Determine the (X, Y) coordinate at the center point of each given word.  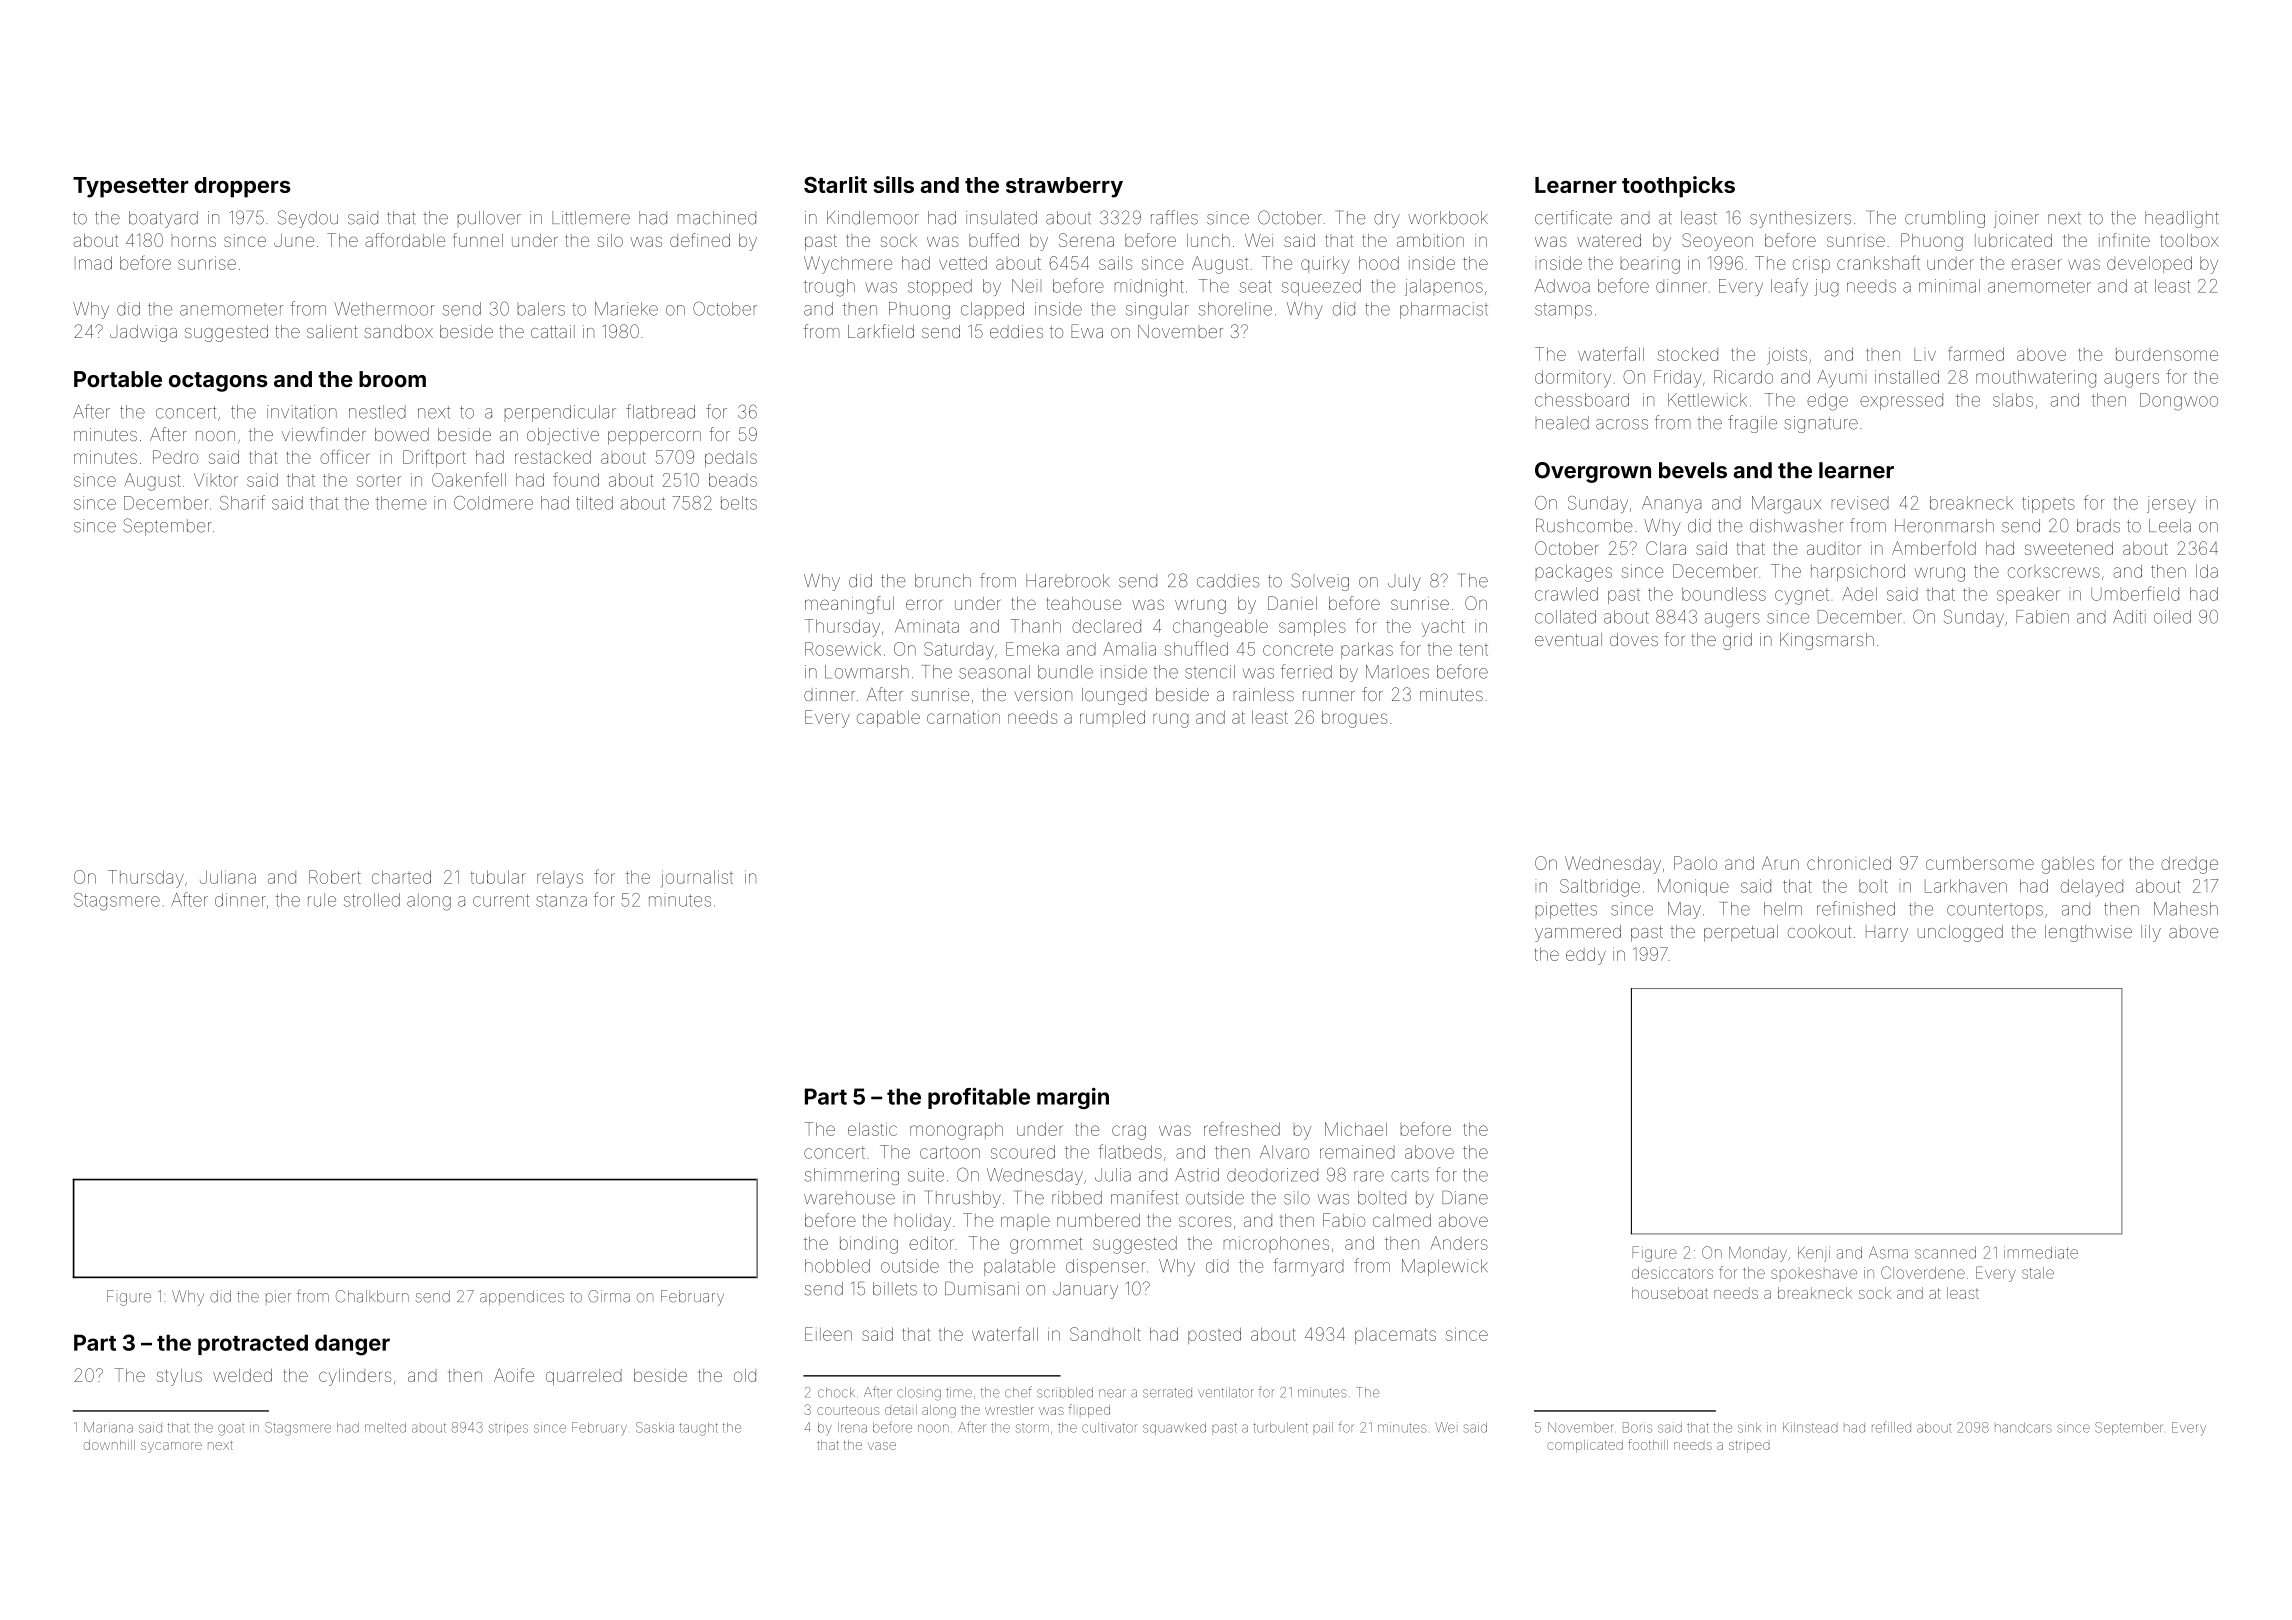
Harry (1887, 933)
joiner (2016, 219)
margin (1073, 1098)
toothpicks (1678, 187)
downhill (109, 1445)
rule (322, 900)
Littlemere (591, 218)
